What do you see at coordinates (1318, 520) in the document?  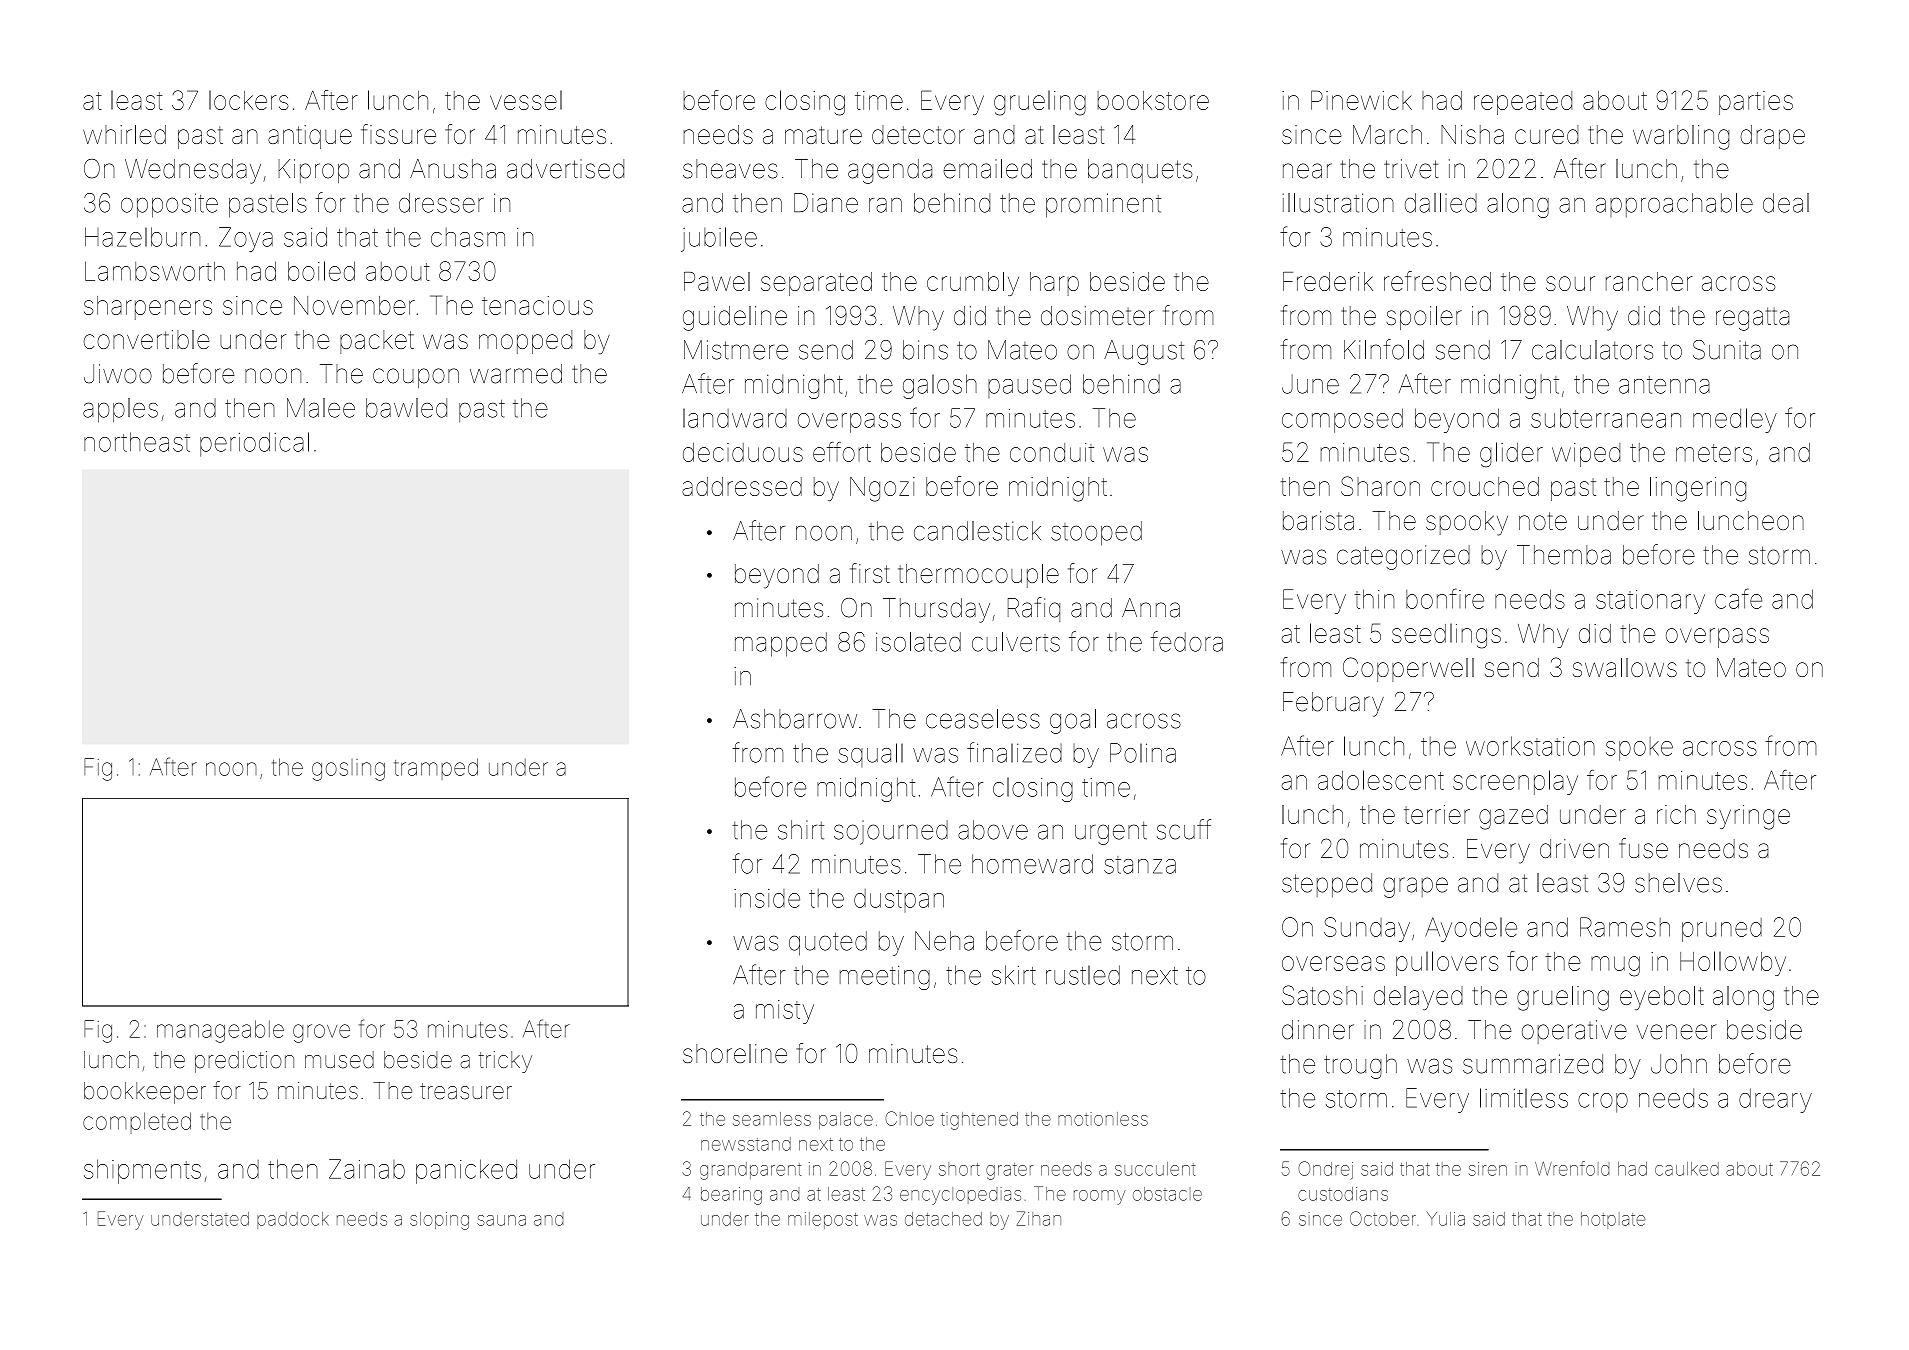 I see `barista` at bounding box center [1318, 520].
